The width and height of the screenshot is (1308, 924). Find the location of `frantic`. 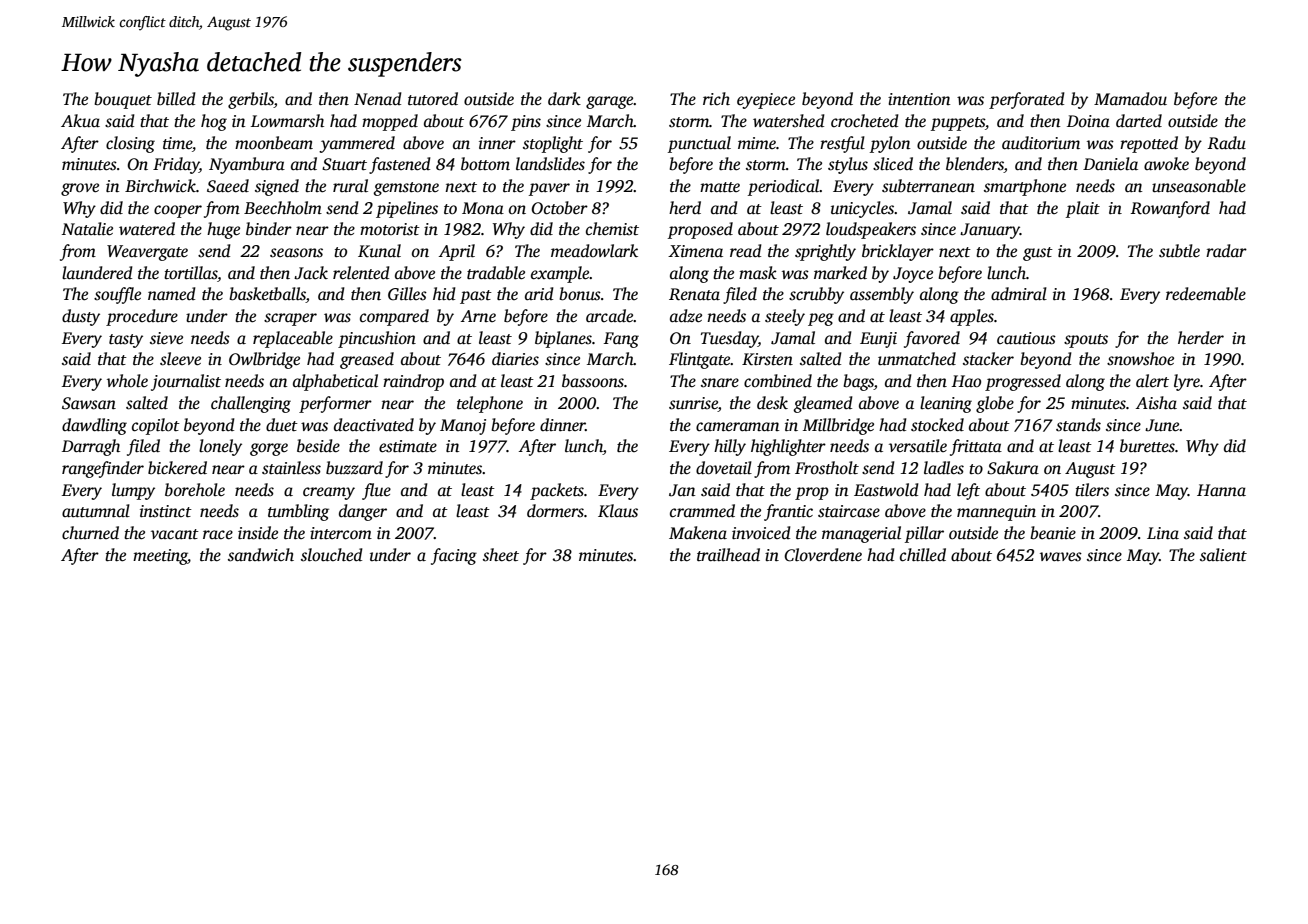

frantic is located at coordinates (788, 512).
